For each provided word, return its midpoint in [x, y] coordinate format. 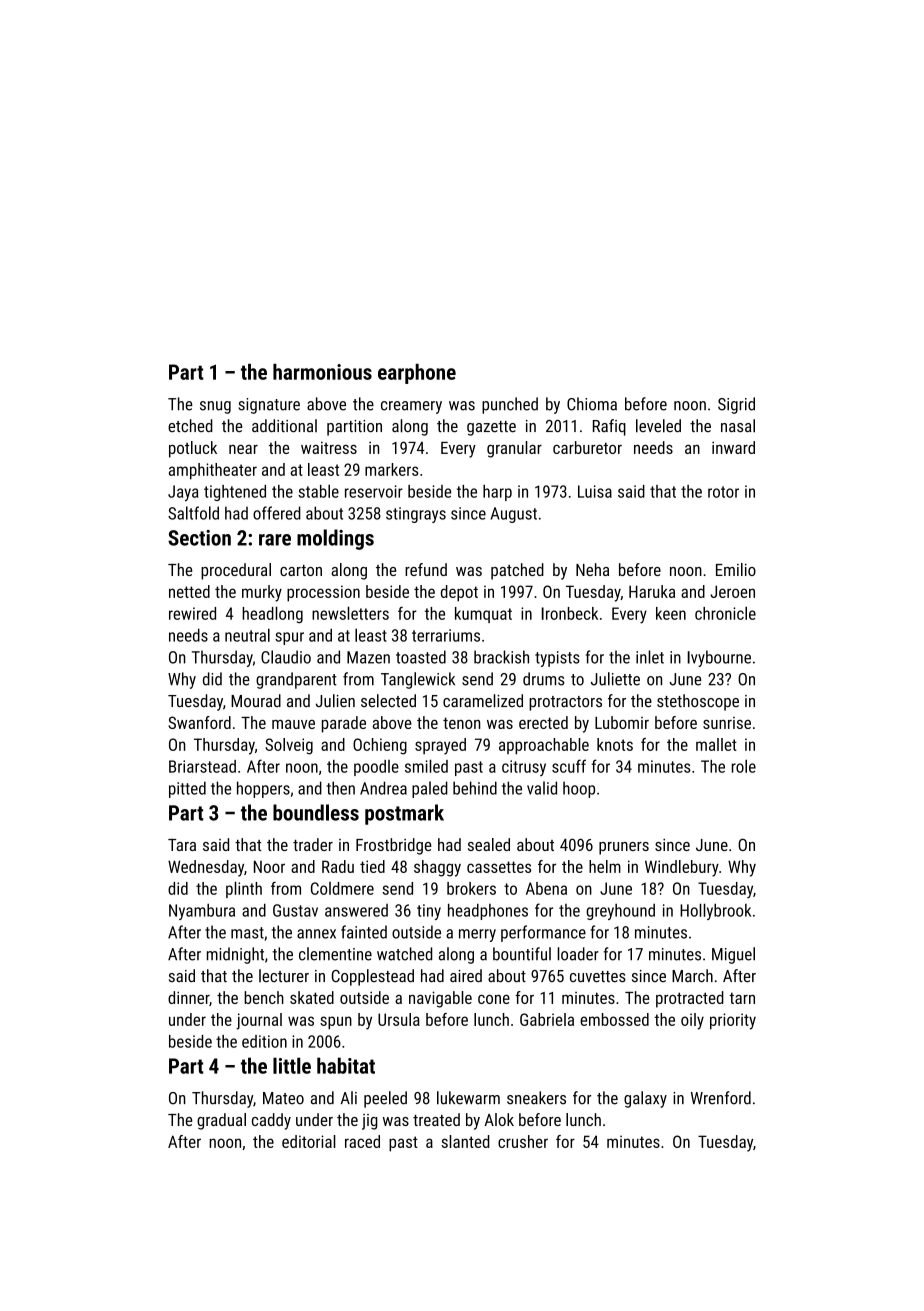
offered [277, 513]
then [340, 788]
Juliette [615, 679]
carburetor [587, 447]
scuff [569, 766]
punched [510, 405]
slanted [465, 1141]
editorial [309, 1141]
